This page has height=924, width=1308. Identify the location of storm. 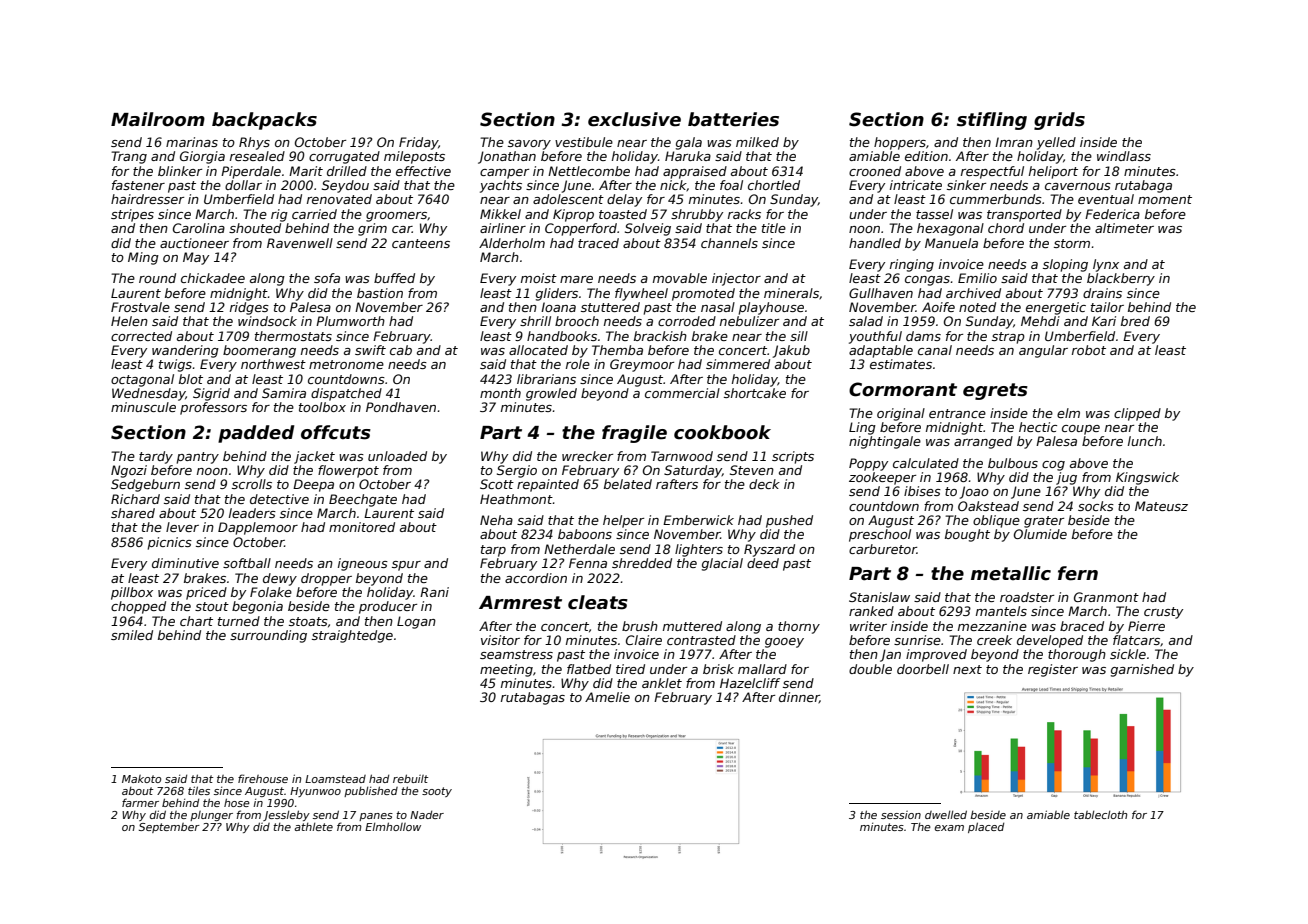
(1072, 243).
